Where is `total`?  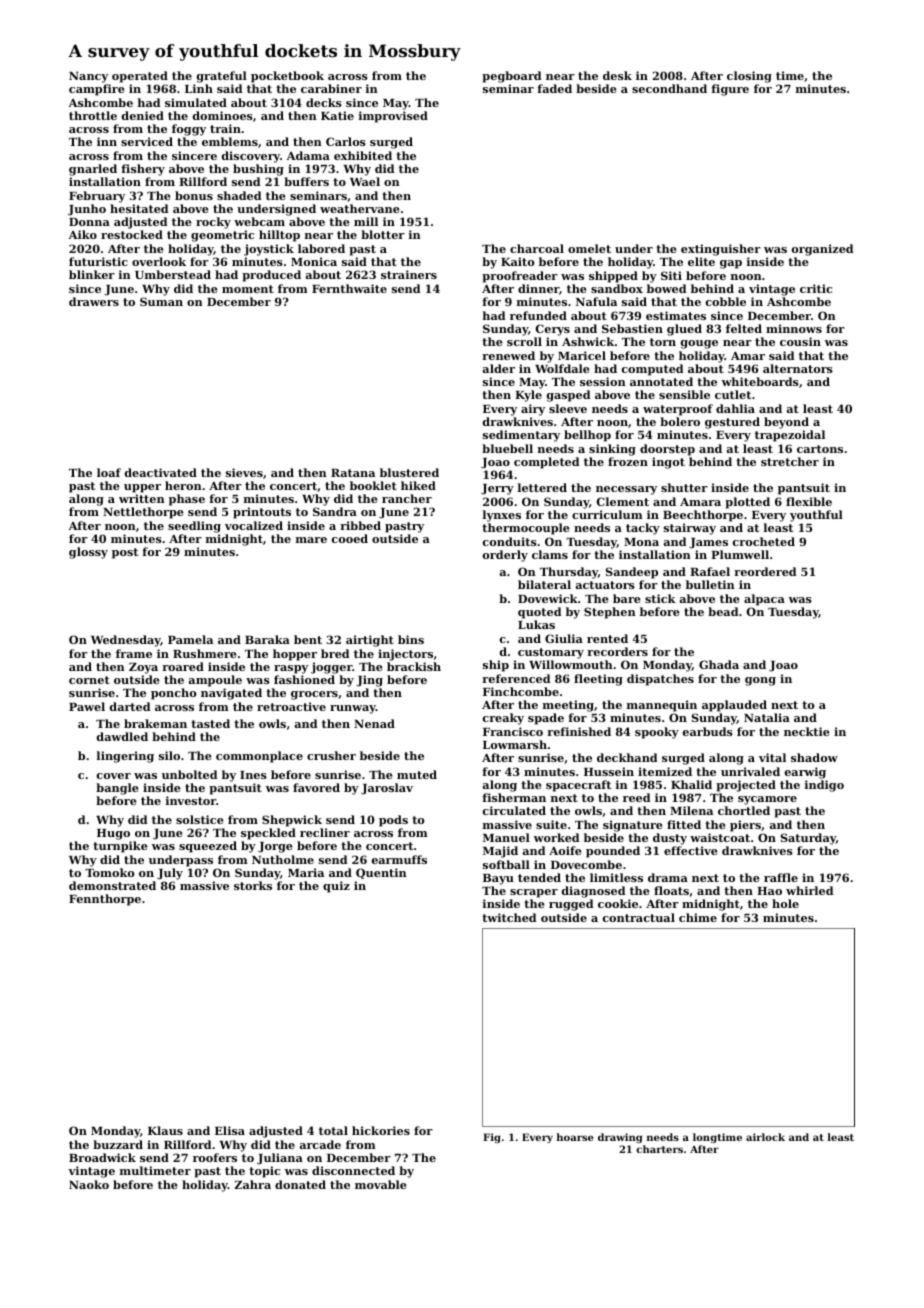
total is located at coordinates (333, 1130).
